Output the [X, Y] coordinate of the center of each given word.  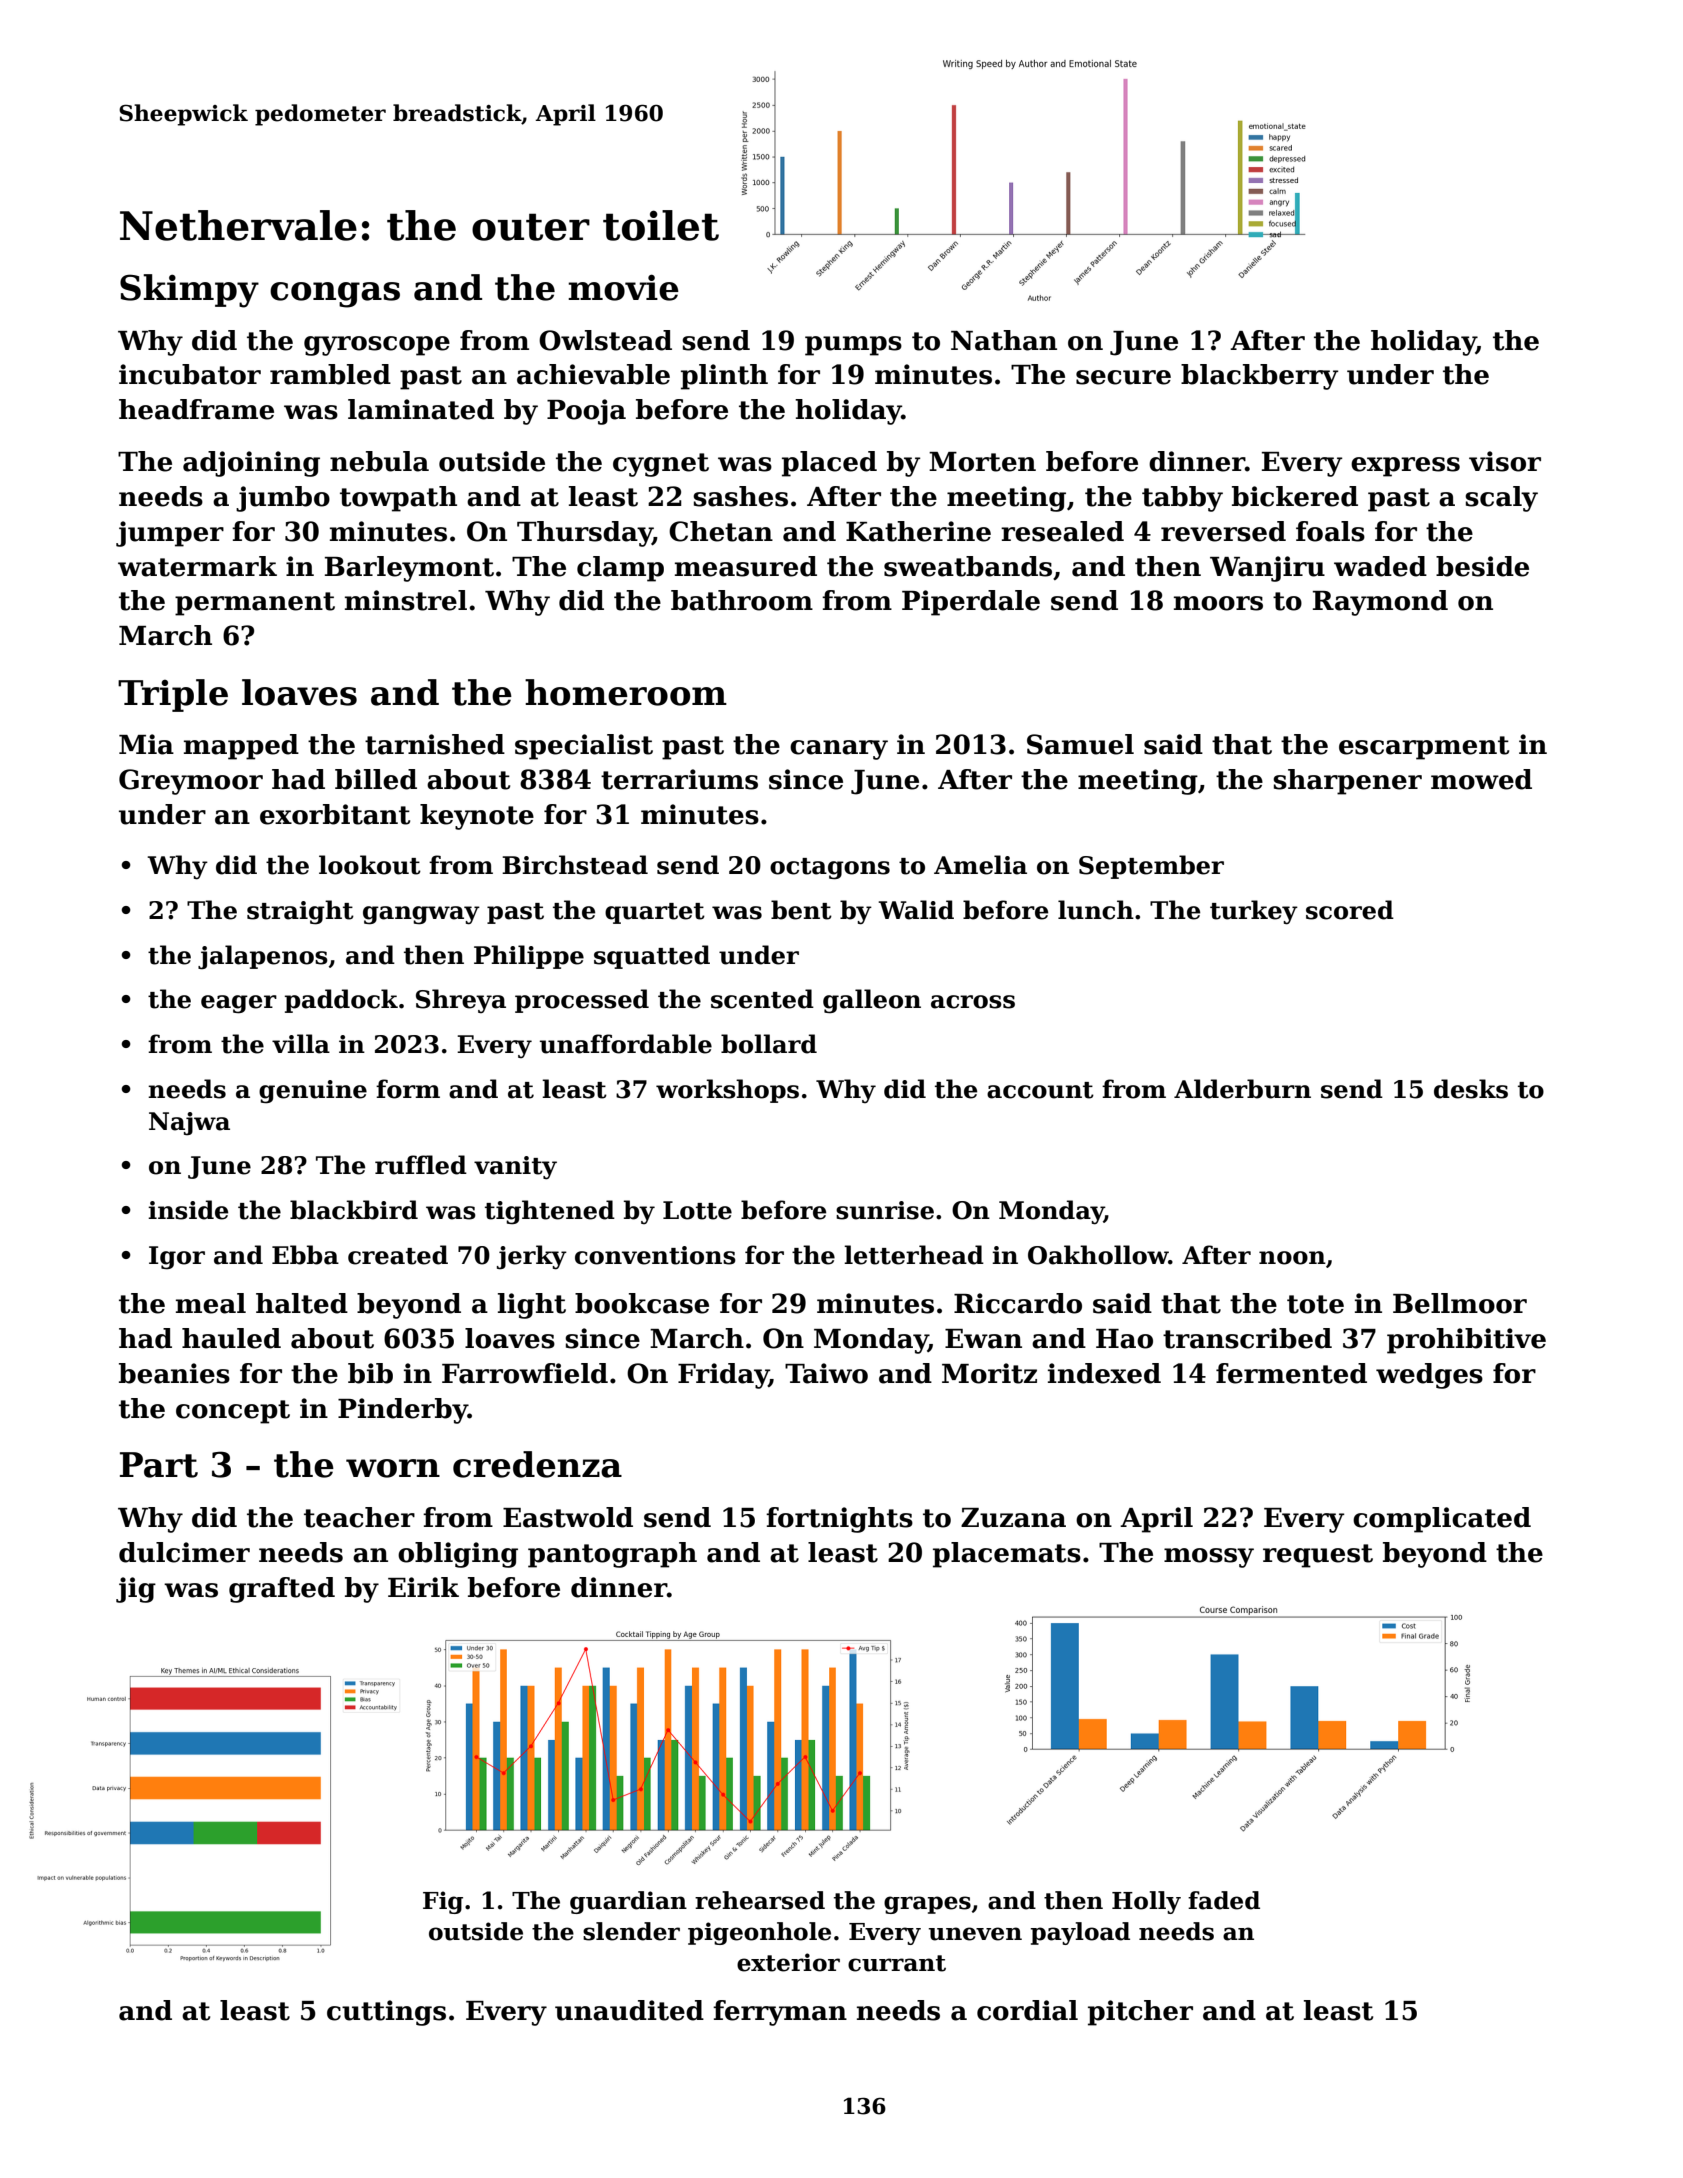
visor [1505, 461]
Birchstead [575, 865]
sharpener [1347, 782]
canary [839, 750]
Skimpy [189, 291]
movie [623, 287]
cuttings [386, 2013]
